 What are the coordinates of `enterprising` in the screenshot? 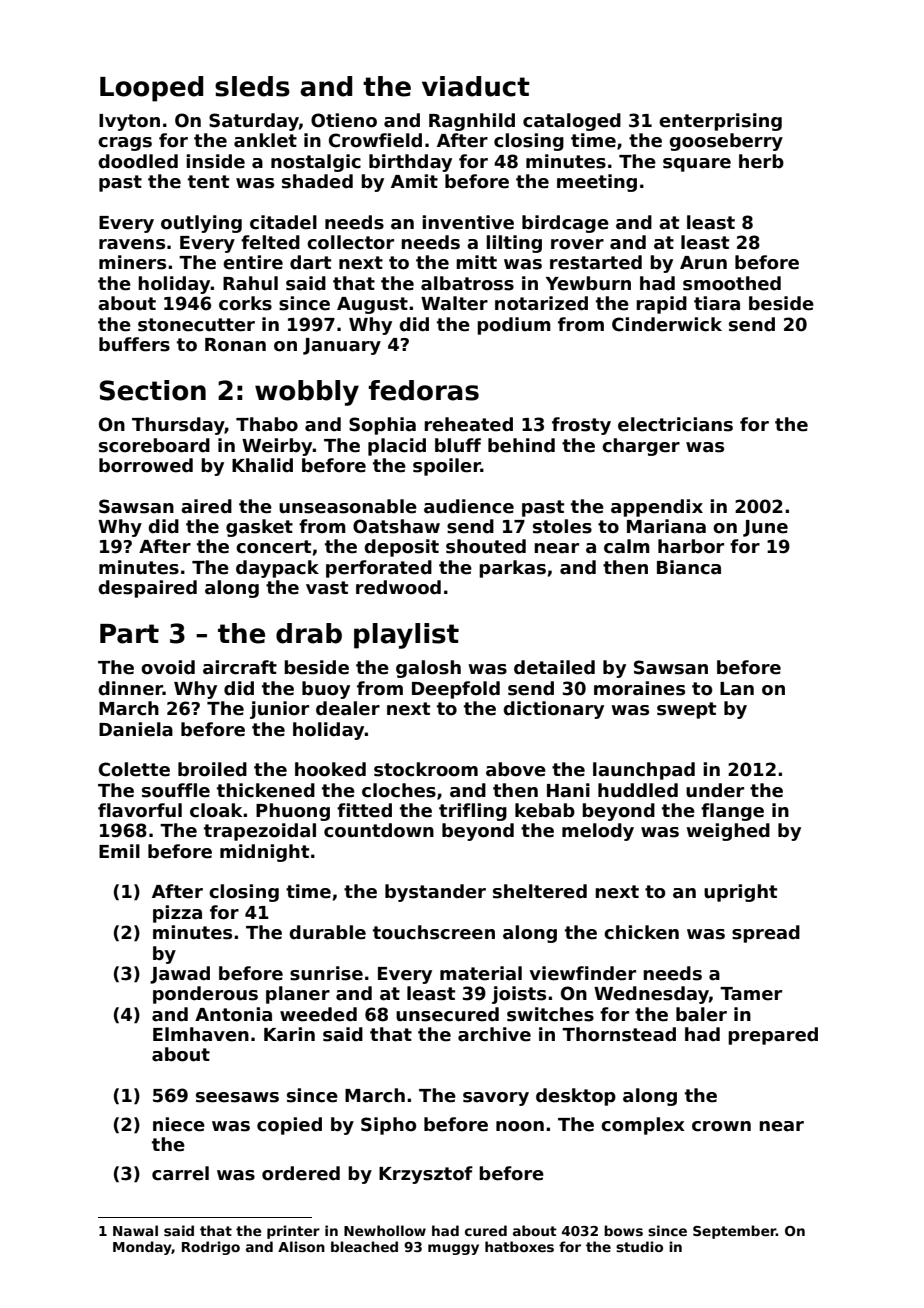 It's located at (720, 122).
